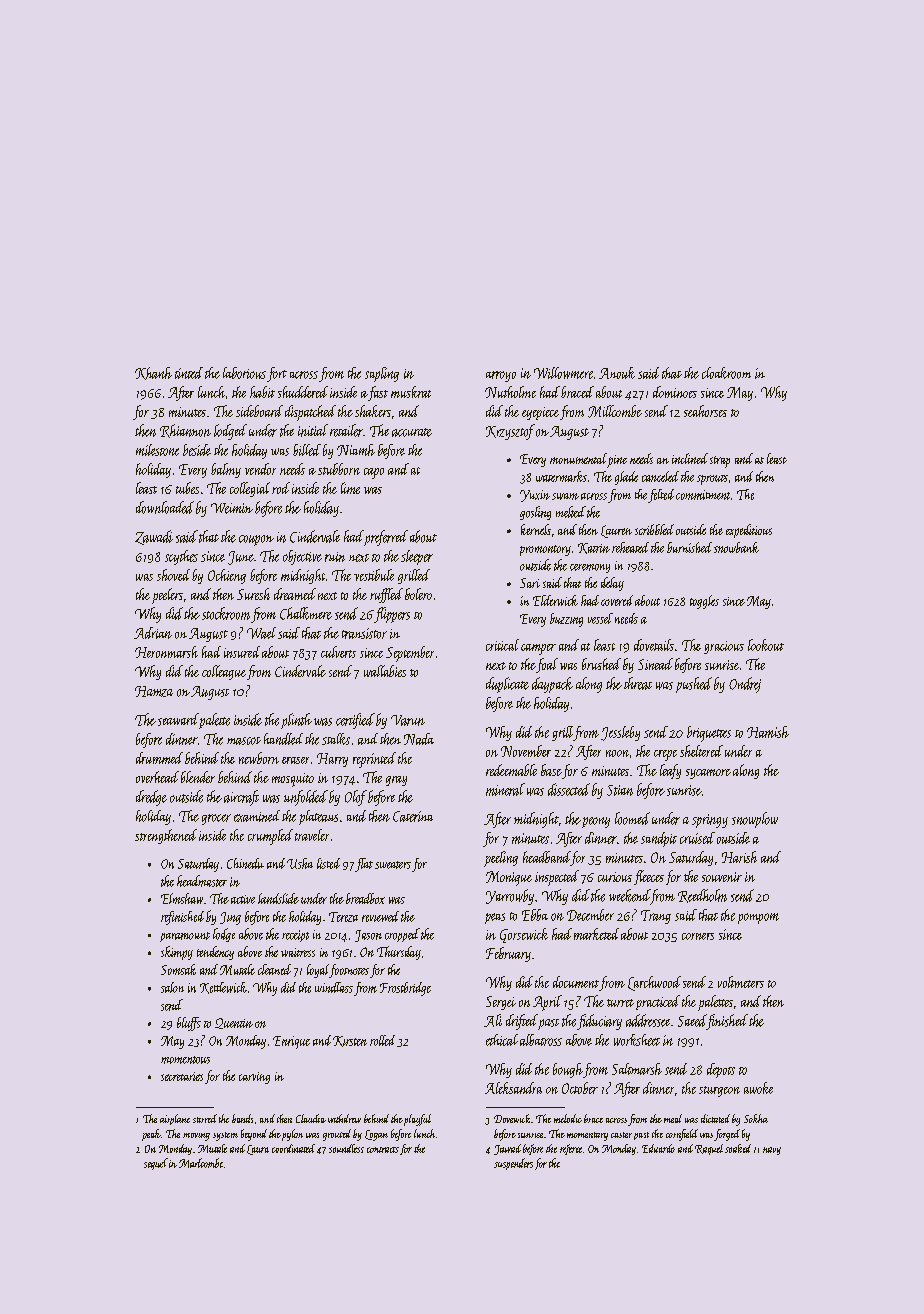  I want to click on salon, so click(172, 987).
